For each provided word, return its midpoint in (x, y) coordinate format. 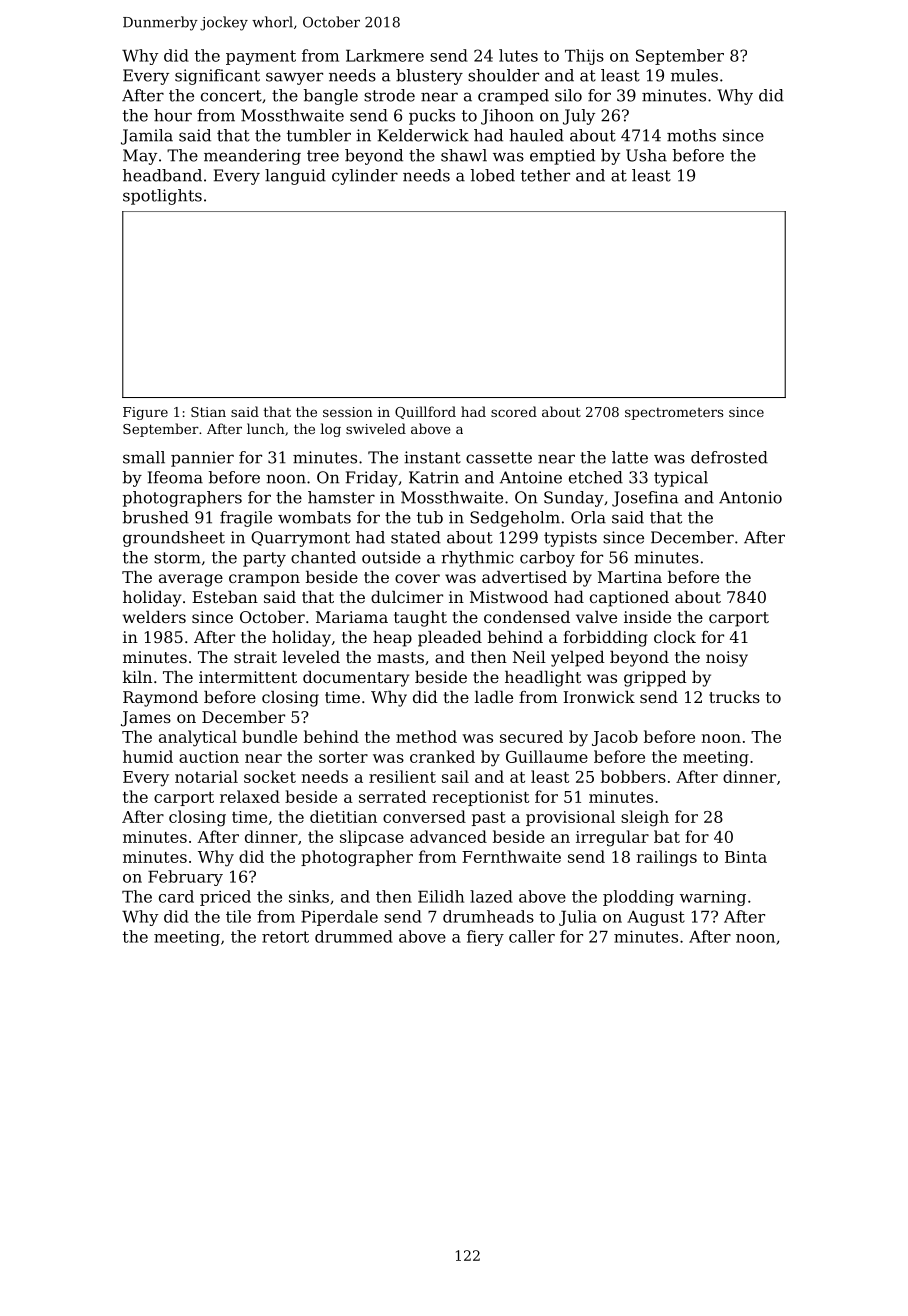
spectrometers (674, 414)
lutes (518, 55)
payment (261, 57)
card (176, 896)
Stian (208, 412)
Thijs (584, 57)
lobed (493, 175)
